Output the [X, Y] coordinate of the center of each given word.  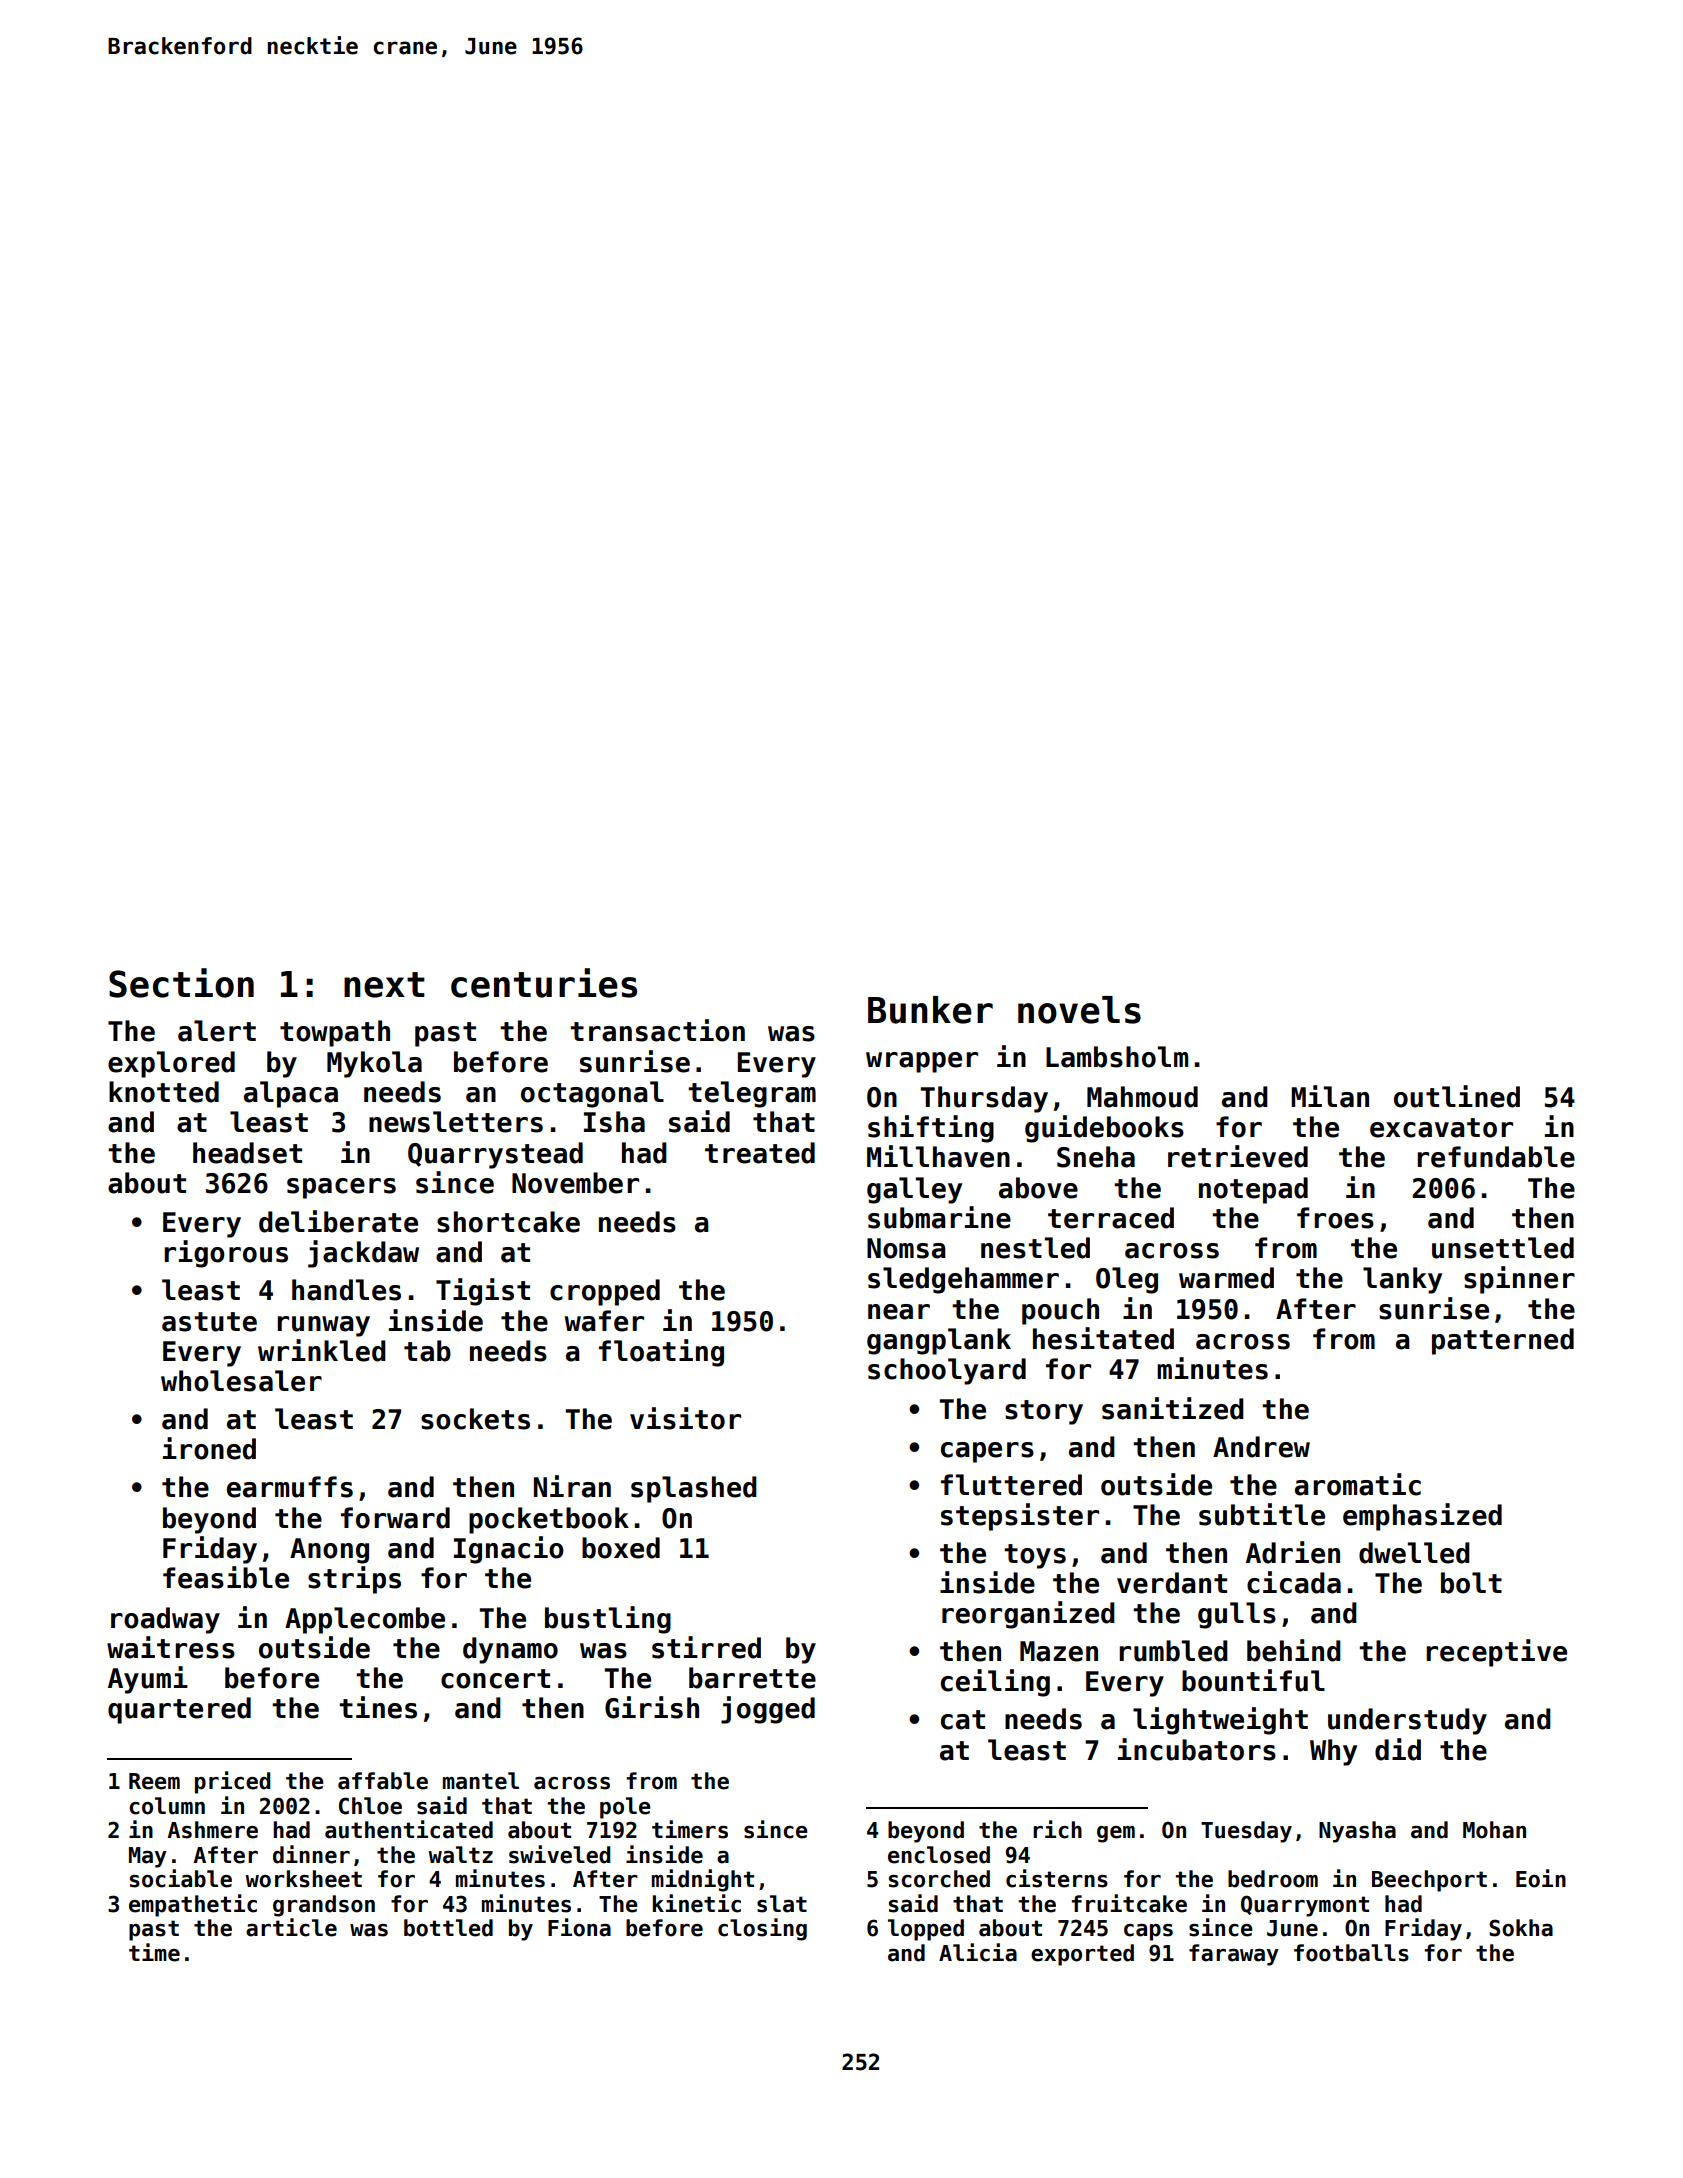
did [1398, 1749]
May [148, 1857]
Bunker [930, 1010]
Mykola [374, 1064]
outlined [1457, 1096]
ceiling [995, 1683]
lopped [926, 1930]
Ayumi [148, 1680]
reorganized [1028, 1615]
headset [247, 1153]
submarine [939, 1217]
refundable [1496, 1157]
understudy [1407, 1721]
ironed [209, 1448]
